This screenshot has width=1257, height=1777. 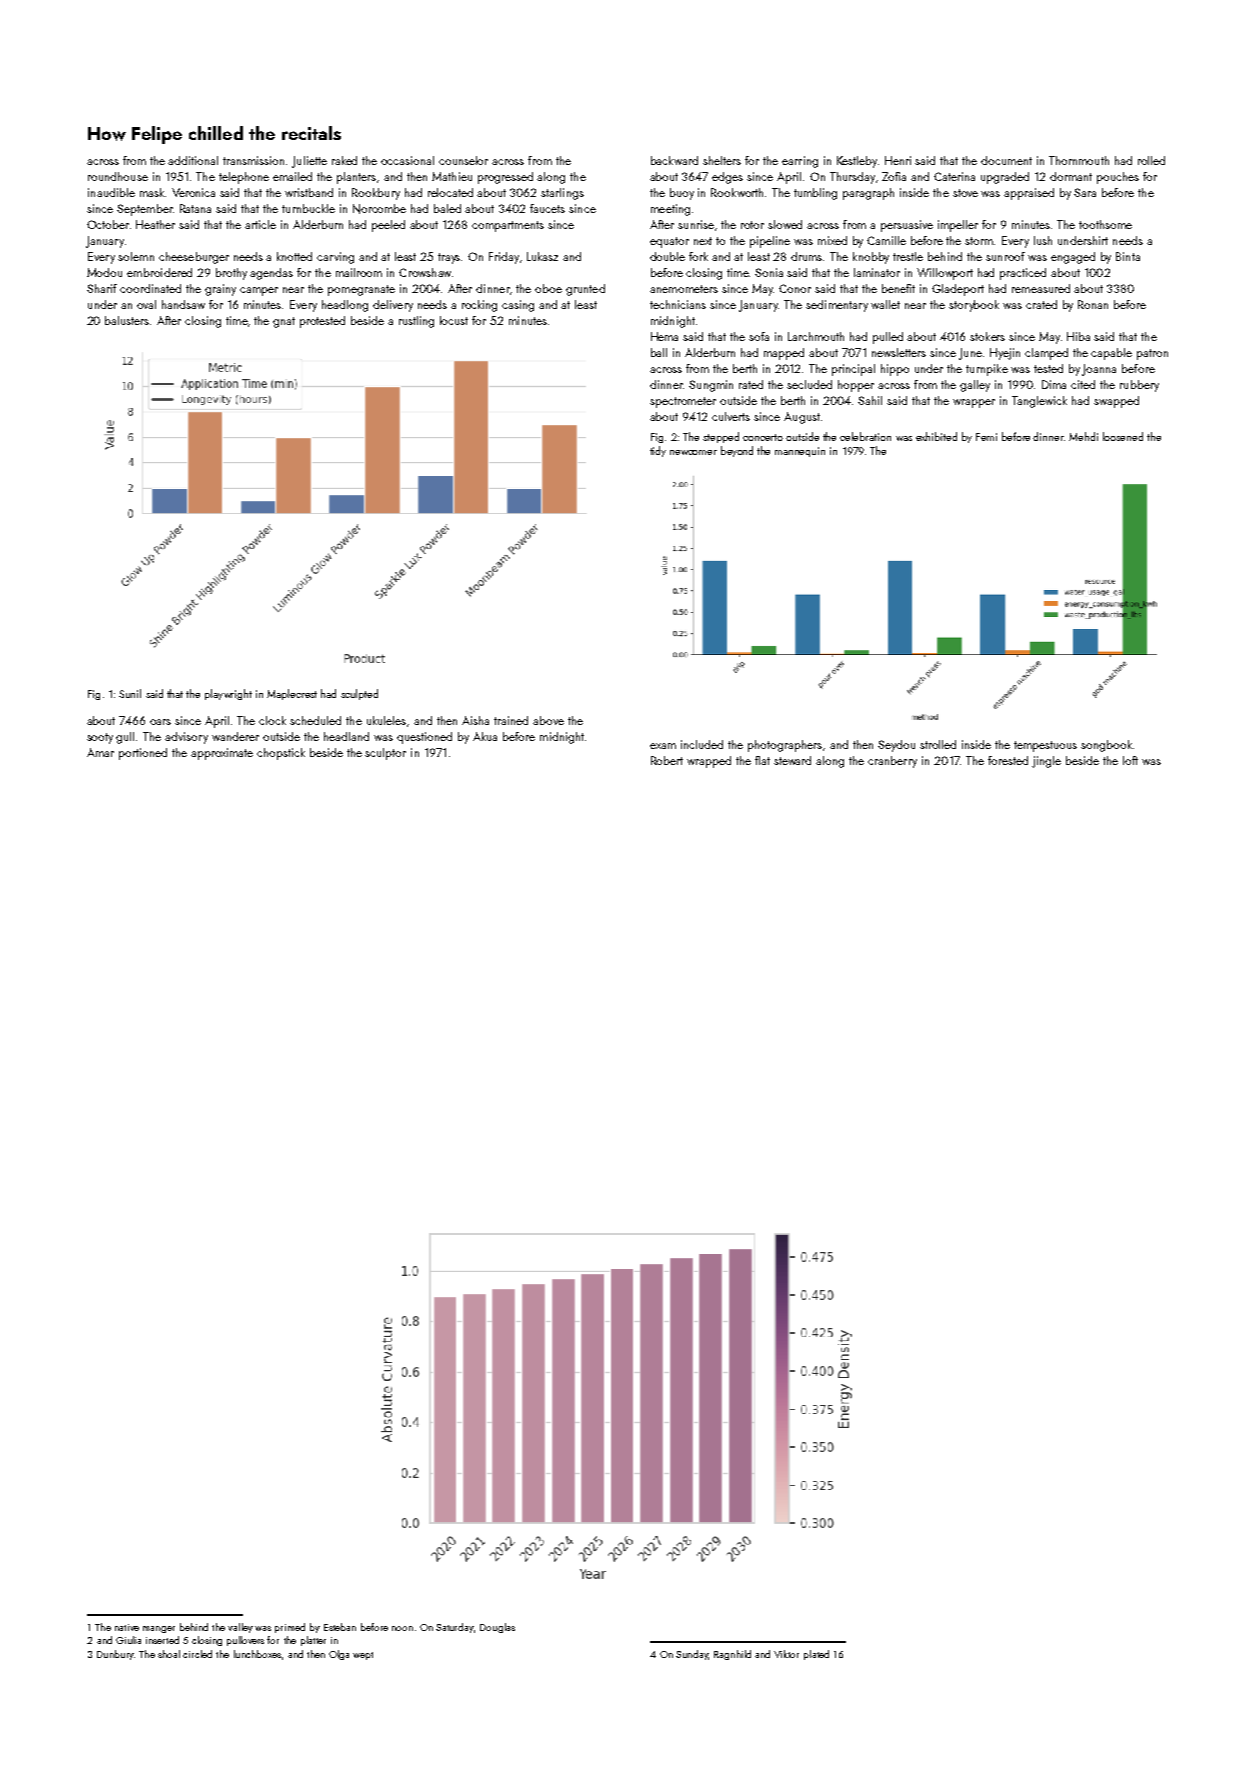 I want to click on loft, so click(x=1130, y=760).
